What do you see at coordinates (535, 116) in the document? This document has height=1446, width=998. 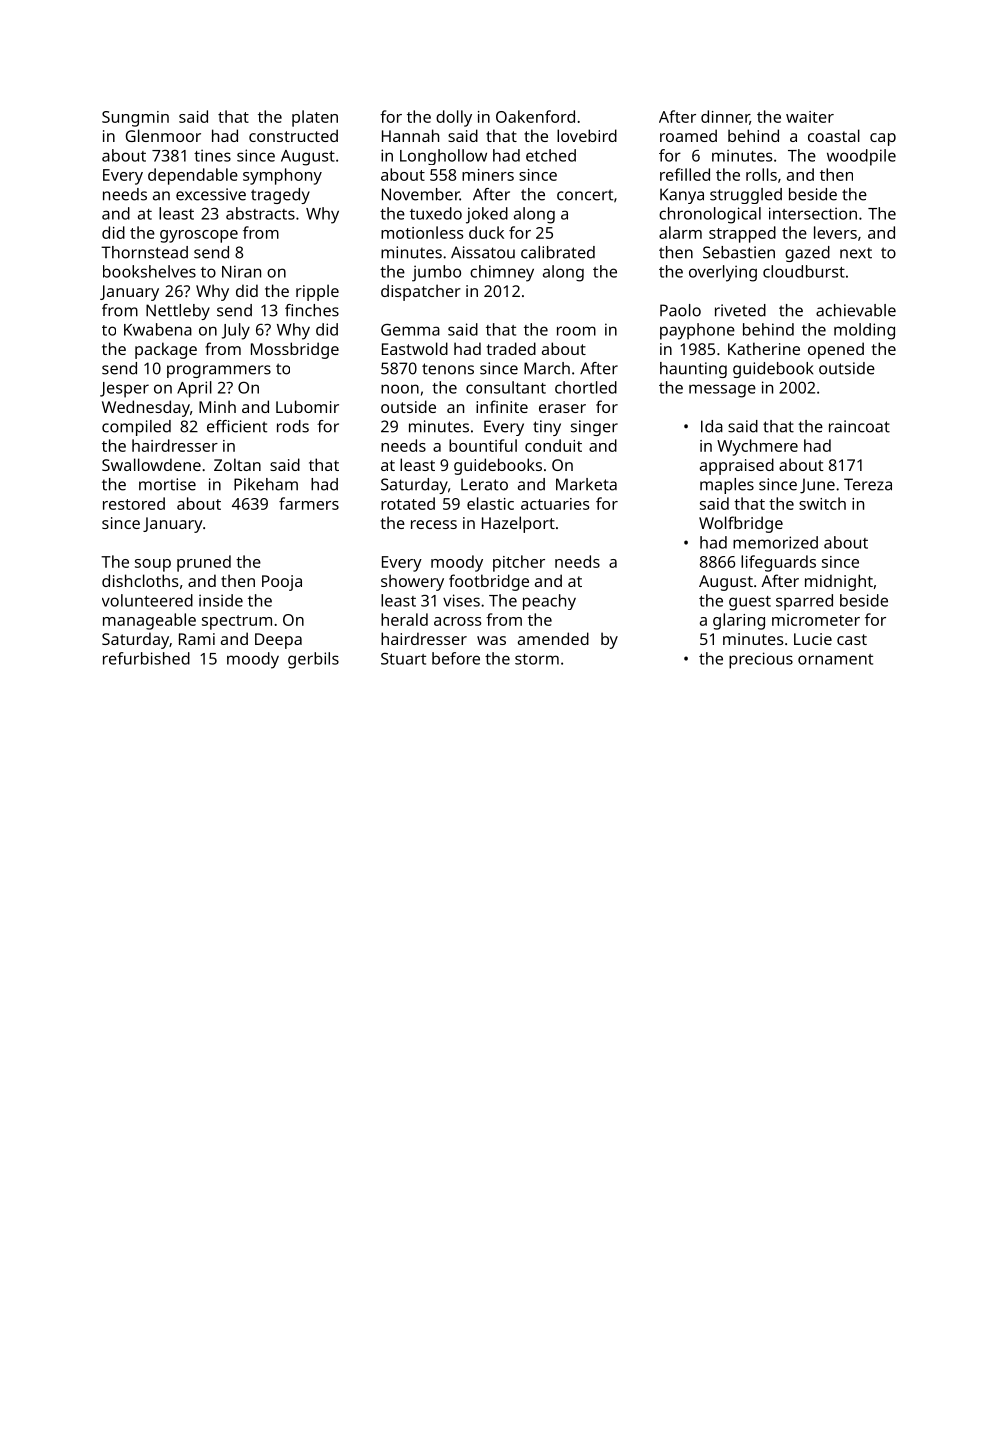 I see `Oakenford` at bounding box center [535, 116].
